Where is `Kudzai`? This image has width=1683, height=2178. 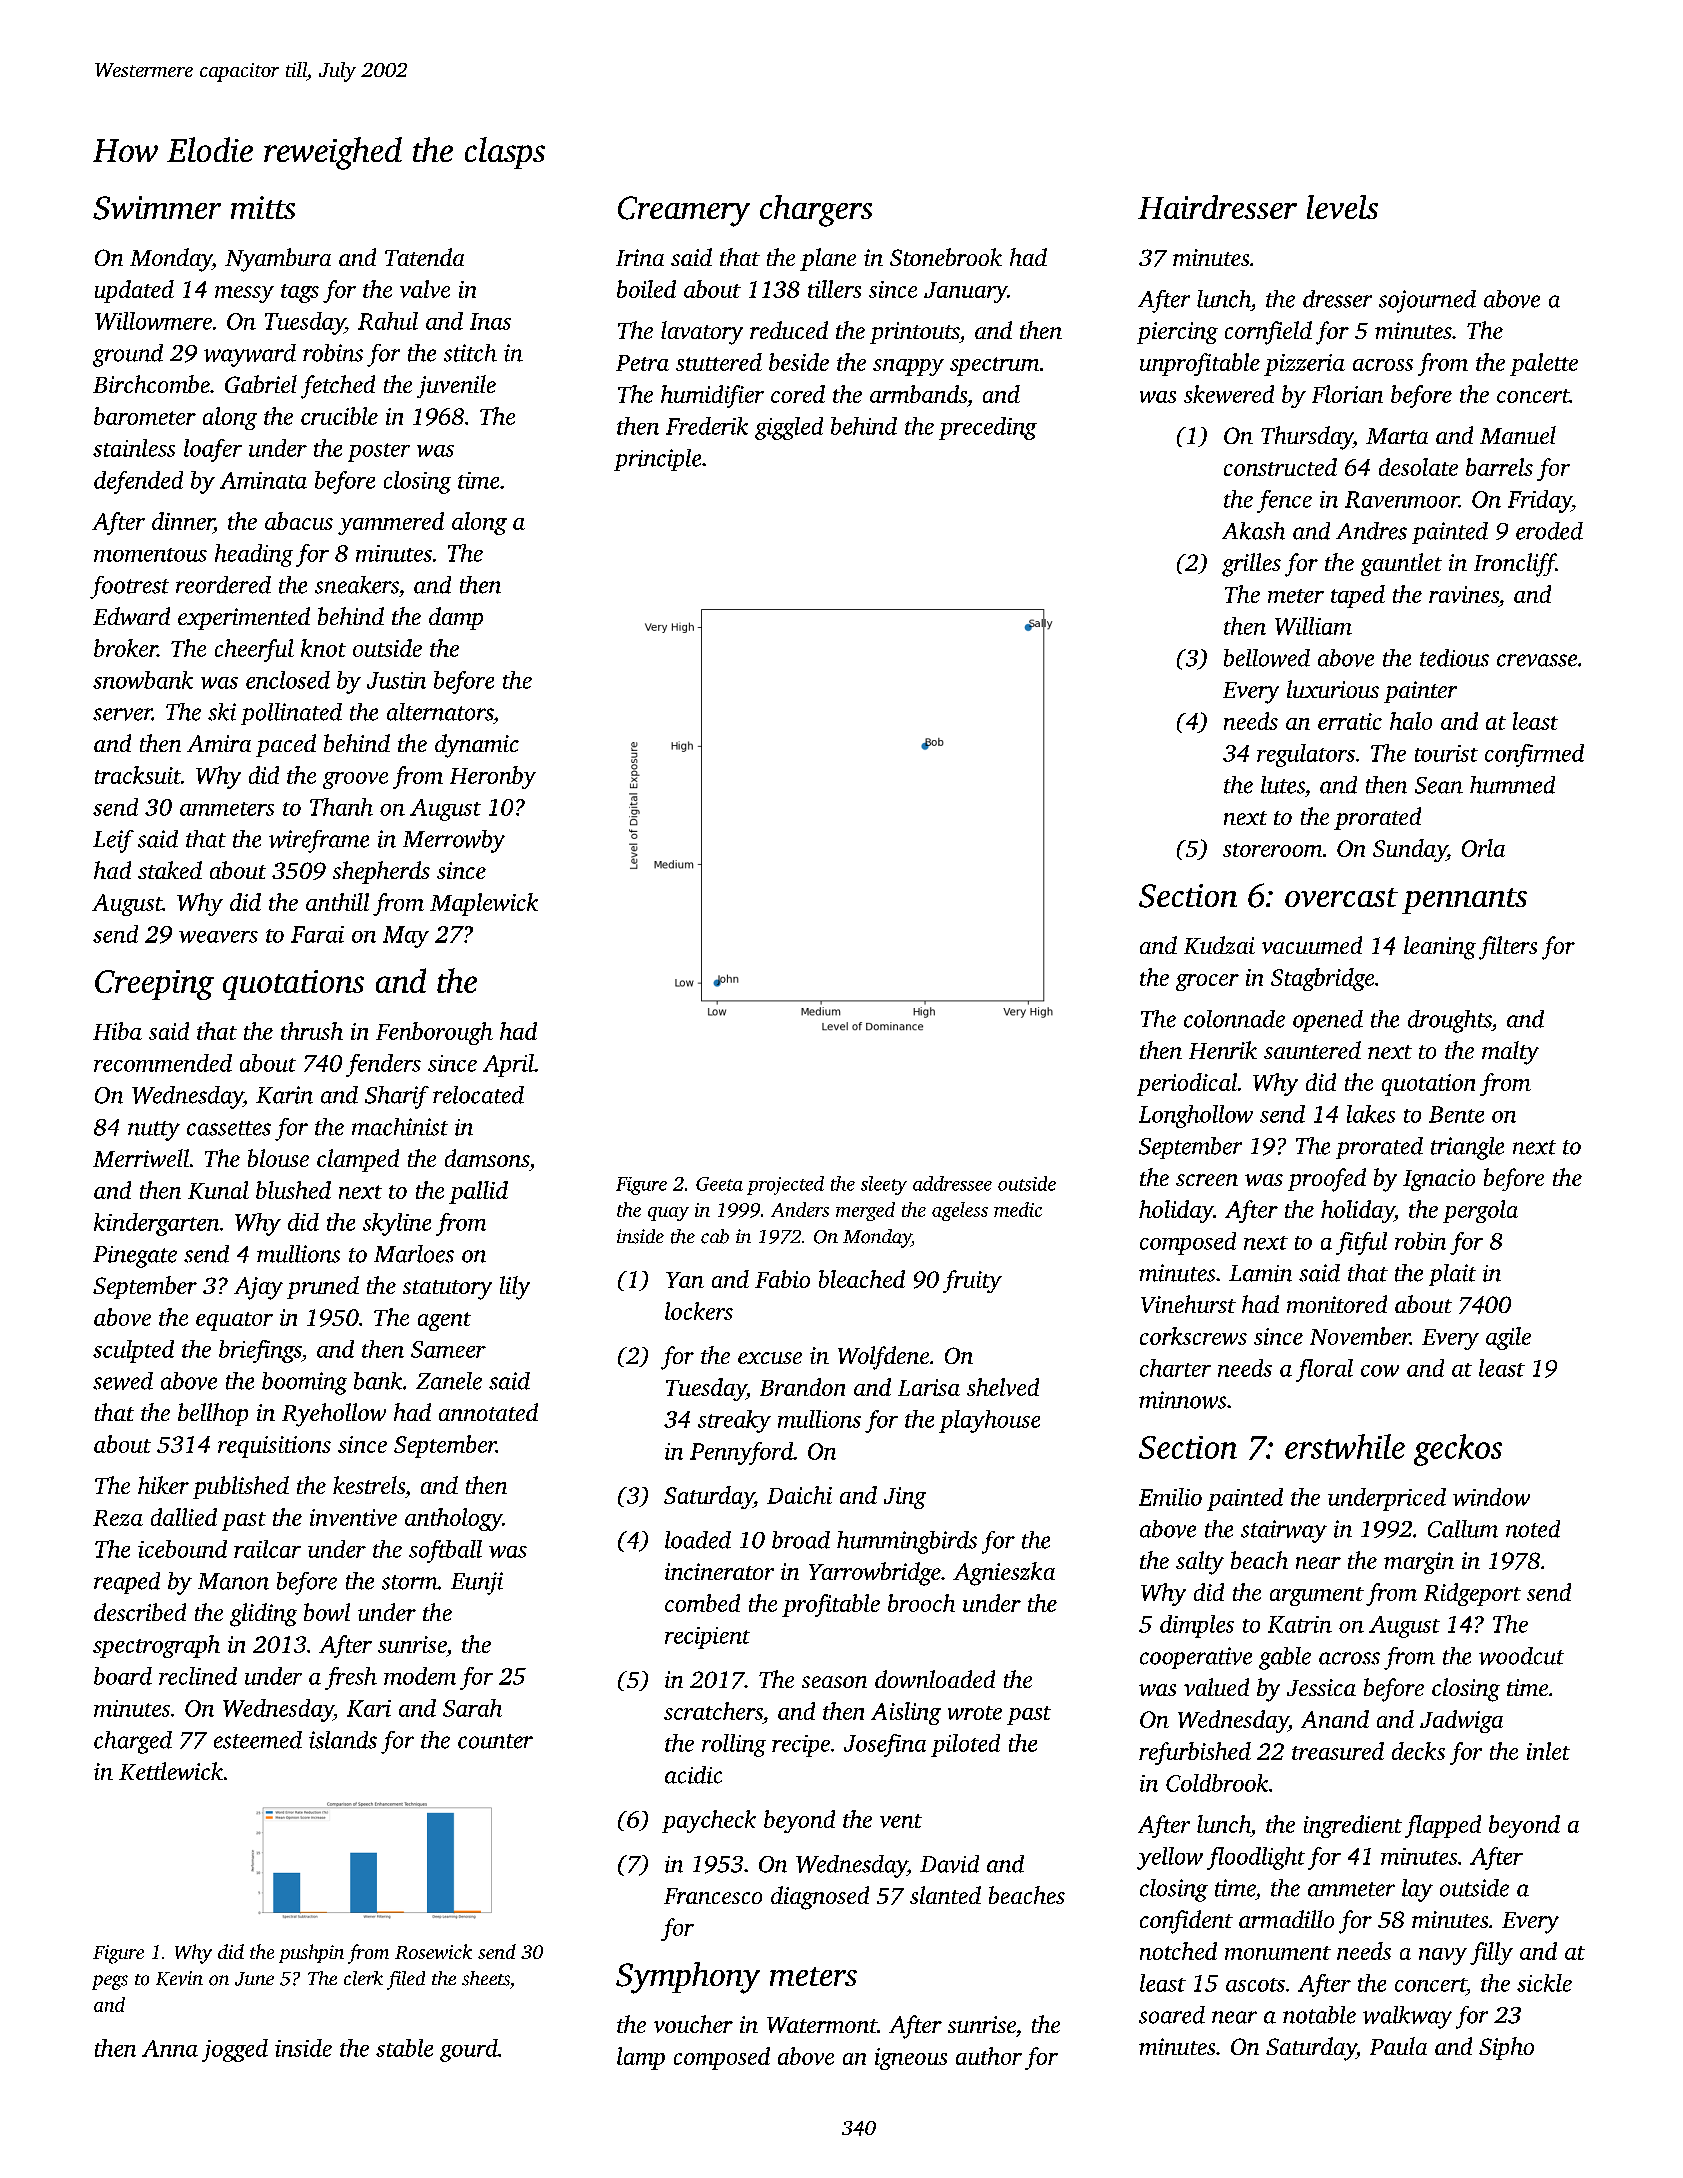
Kudzai is located at coordinates (1219, 945).
